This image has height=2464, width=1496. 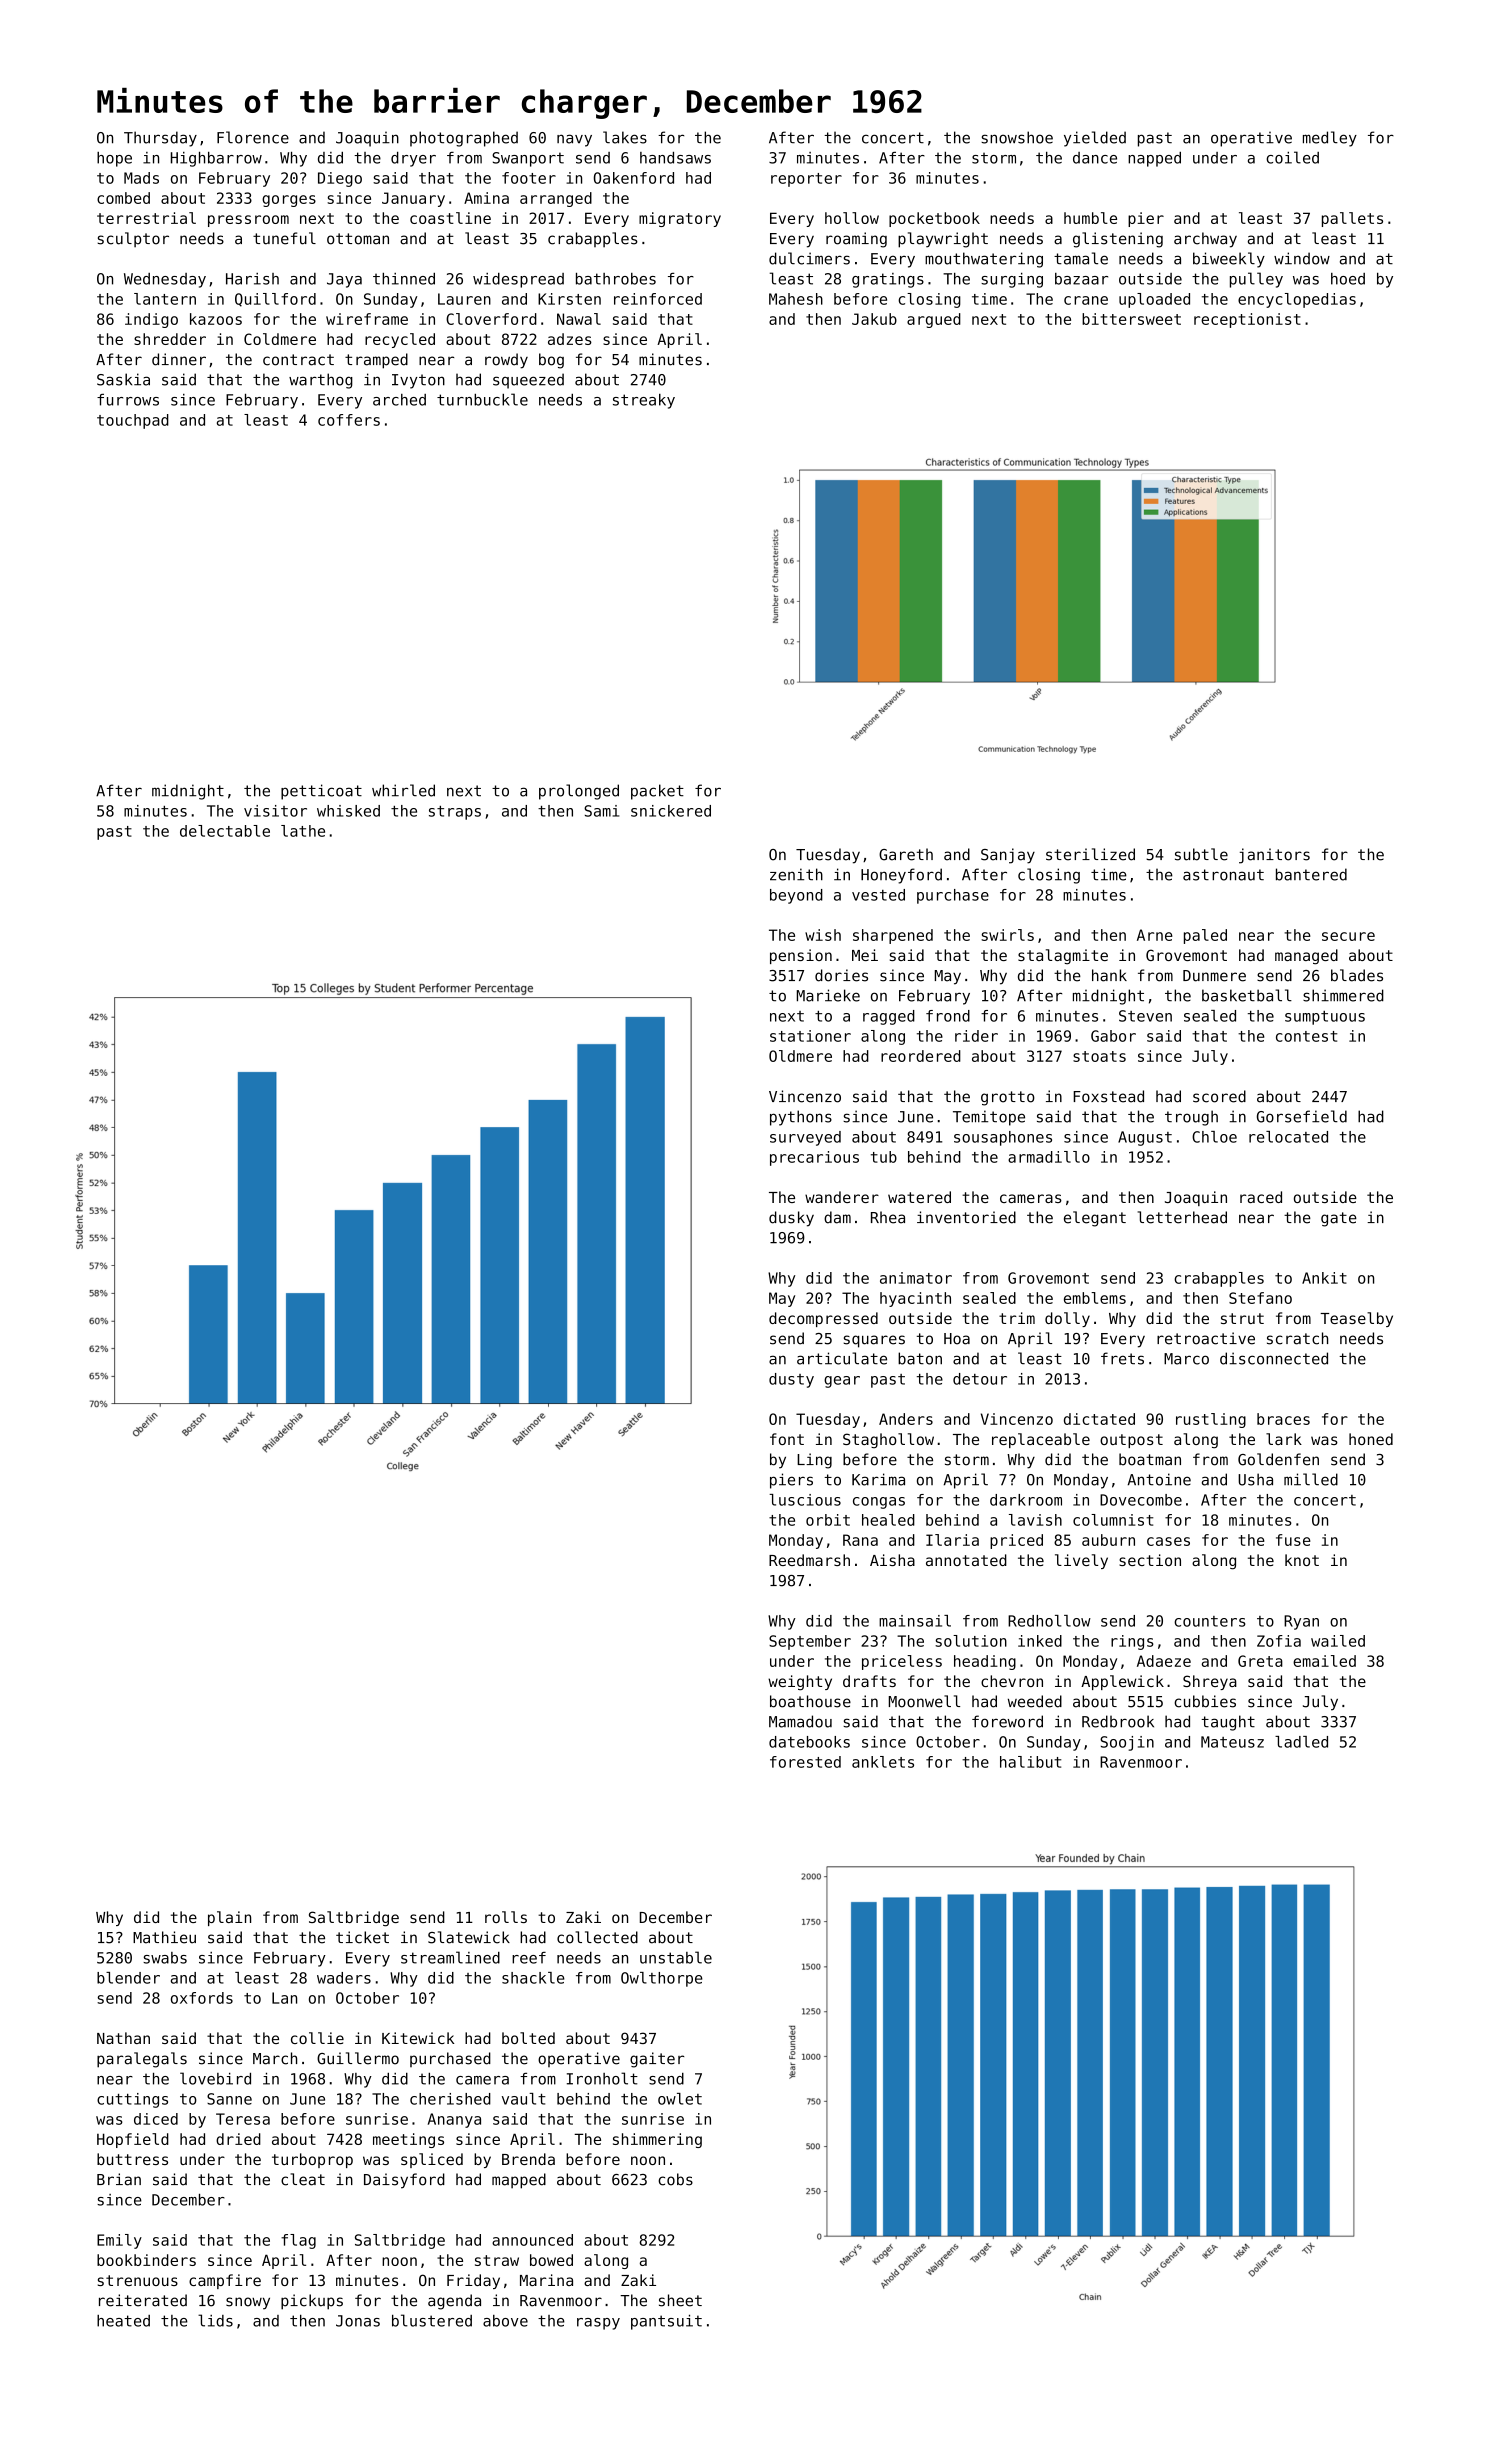 I want to click on emblems, so click(x=1095, y=1298).
